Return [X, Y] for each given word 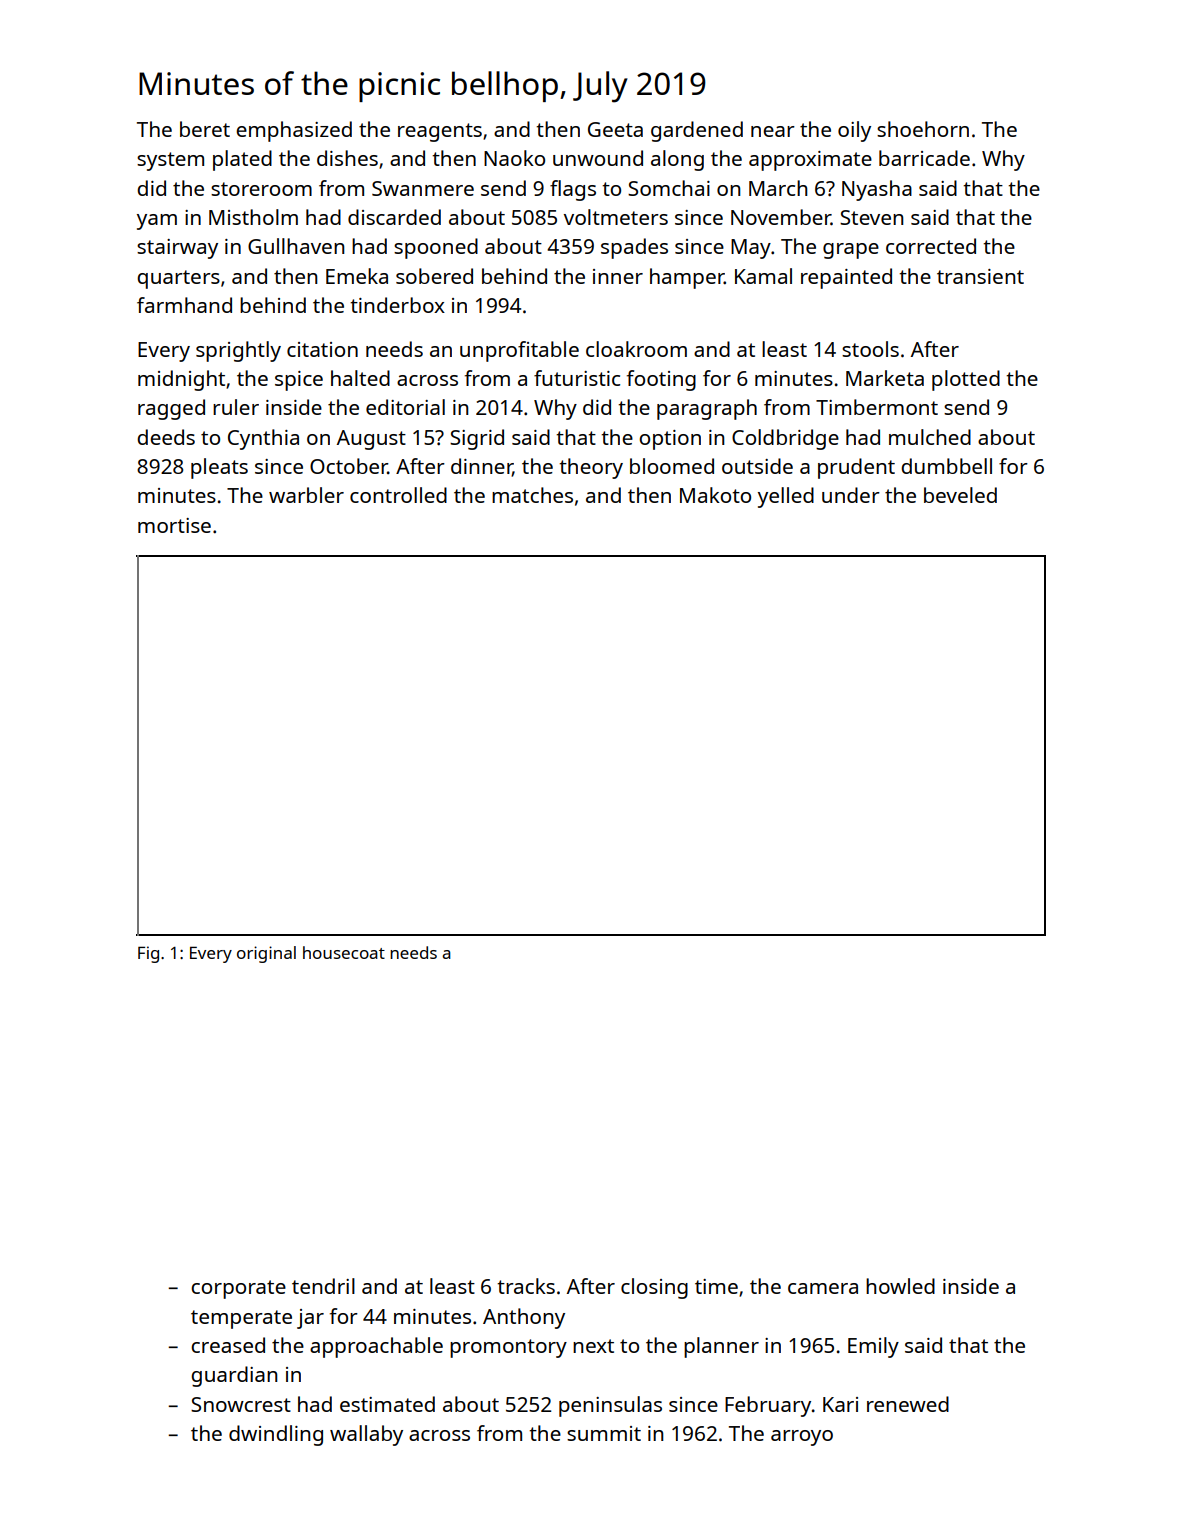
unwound [598, 158]
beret [205, 129]
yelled [786, 497]
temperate [241, 1319]
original [266, 954]
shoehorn [923, 129]
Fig [148, 954]
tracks [526, 1286]
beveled [960, 495]
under [851, 495]
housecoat [344, 952]
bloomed [672, 466]
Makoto [715, 495]
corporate [238, 1289]
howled [900, 1286]
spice [299, 381]
